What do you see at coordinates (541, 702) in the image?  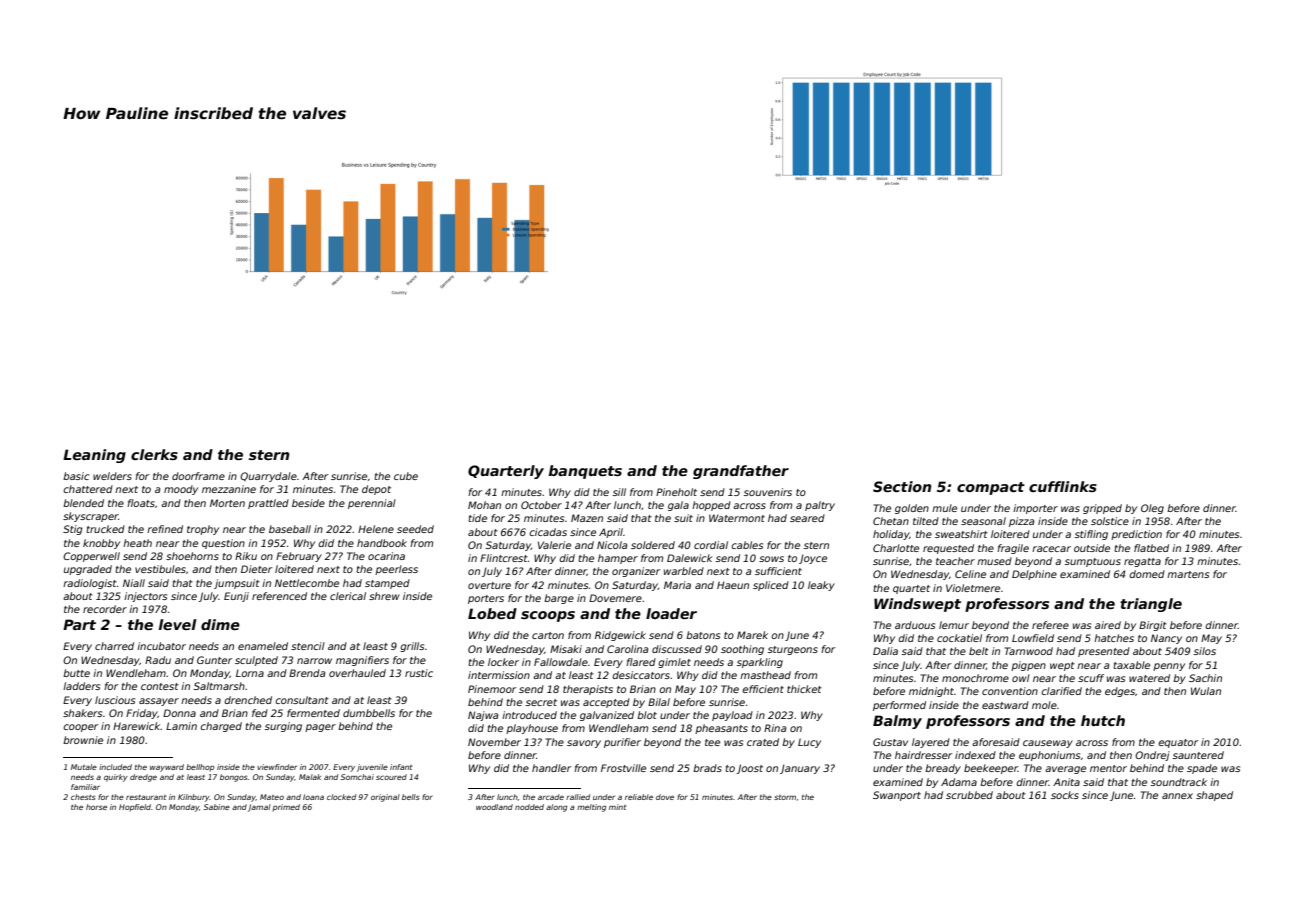 I see `secret` at bounding box center [541, 702].
